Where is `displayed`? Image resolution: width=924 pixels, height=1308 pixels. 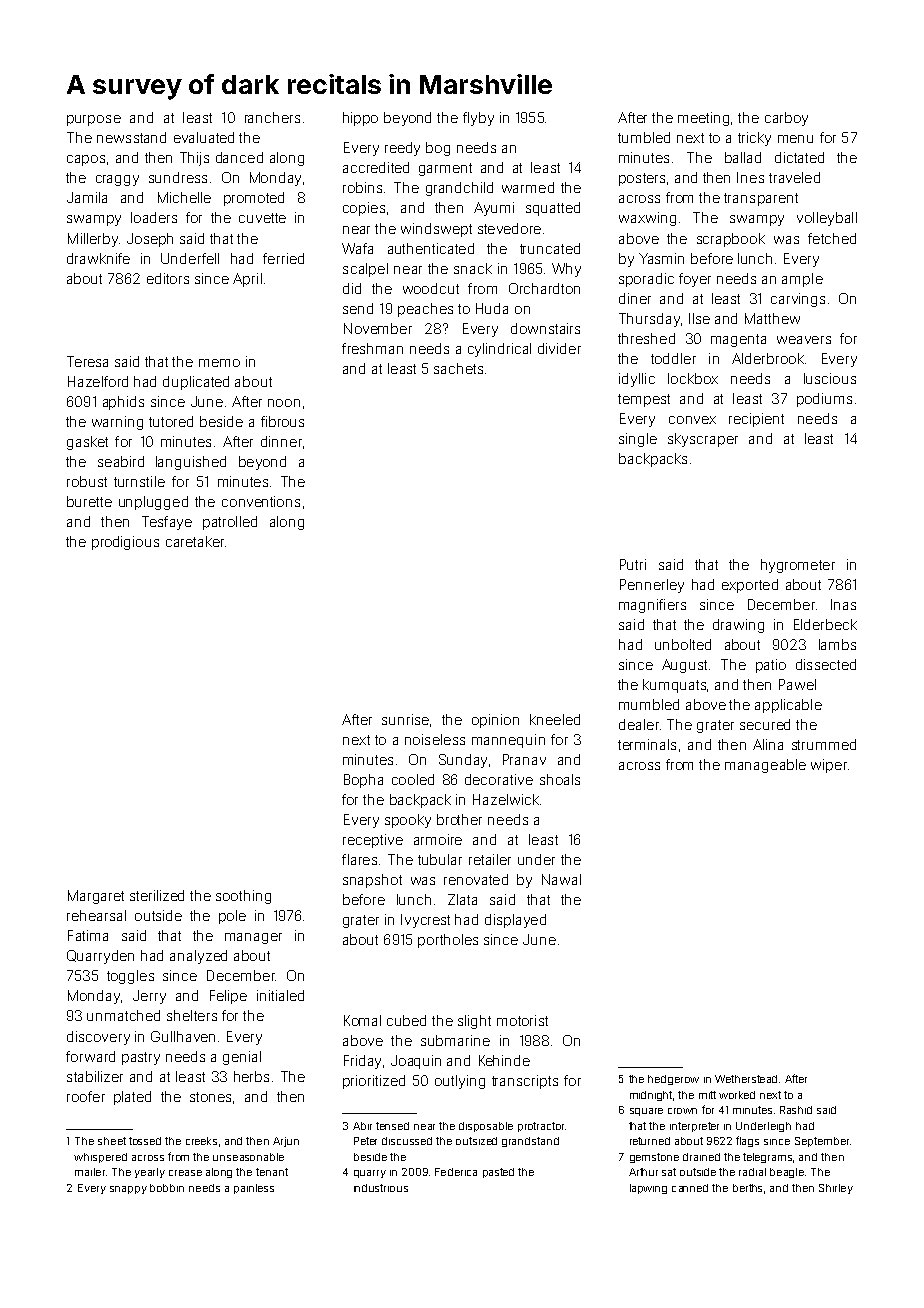 displayed is located at coordinates (515, 921).
